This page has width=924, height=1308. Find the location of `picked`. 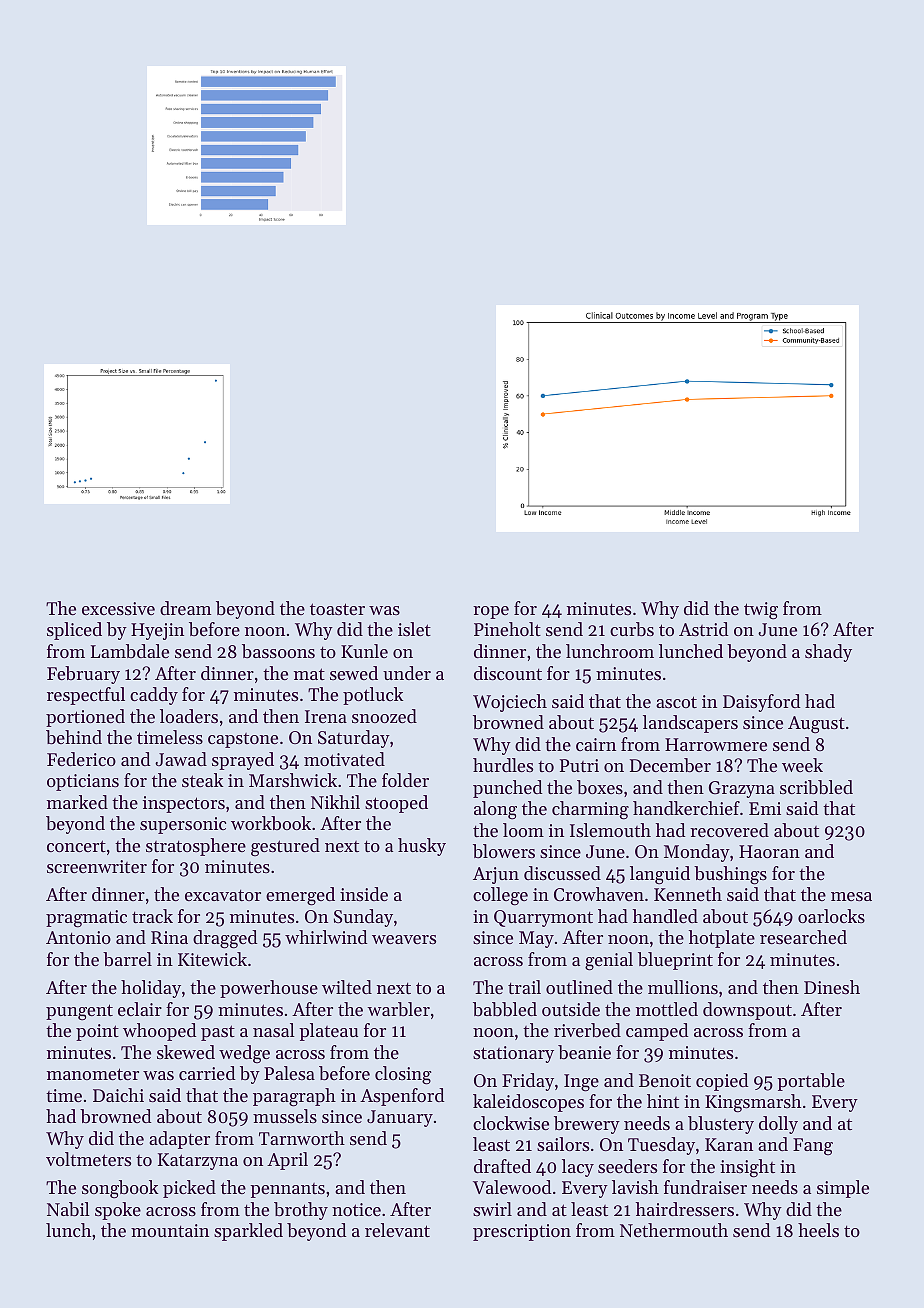

picked is located at coordinates (189, 1189).
